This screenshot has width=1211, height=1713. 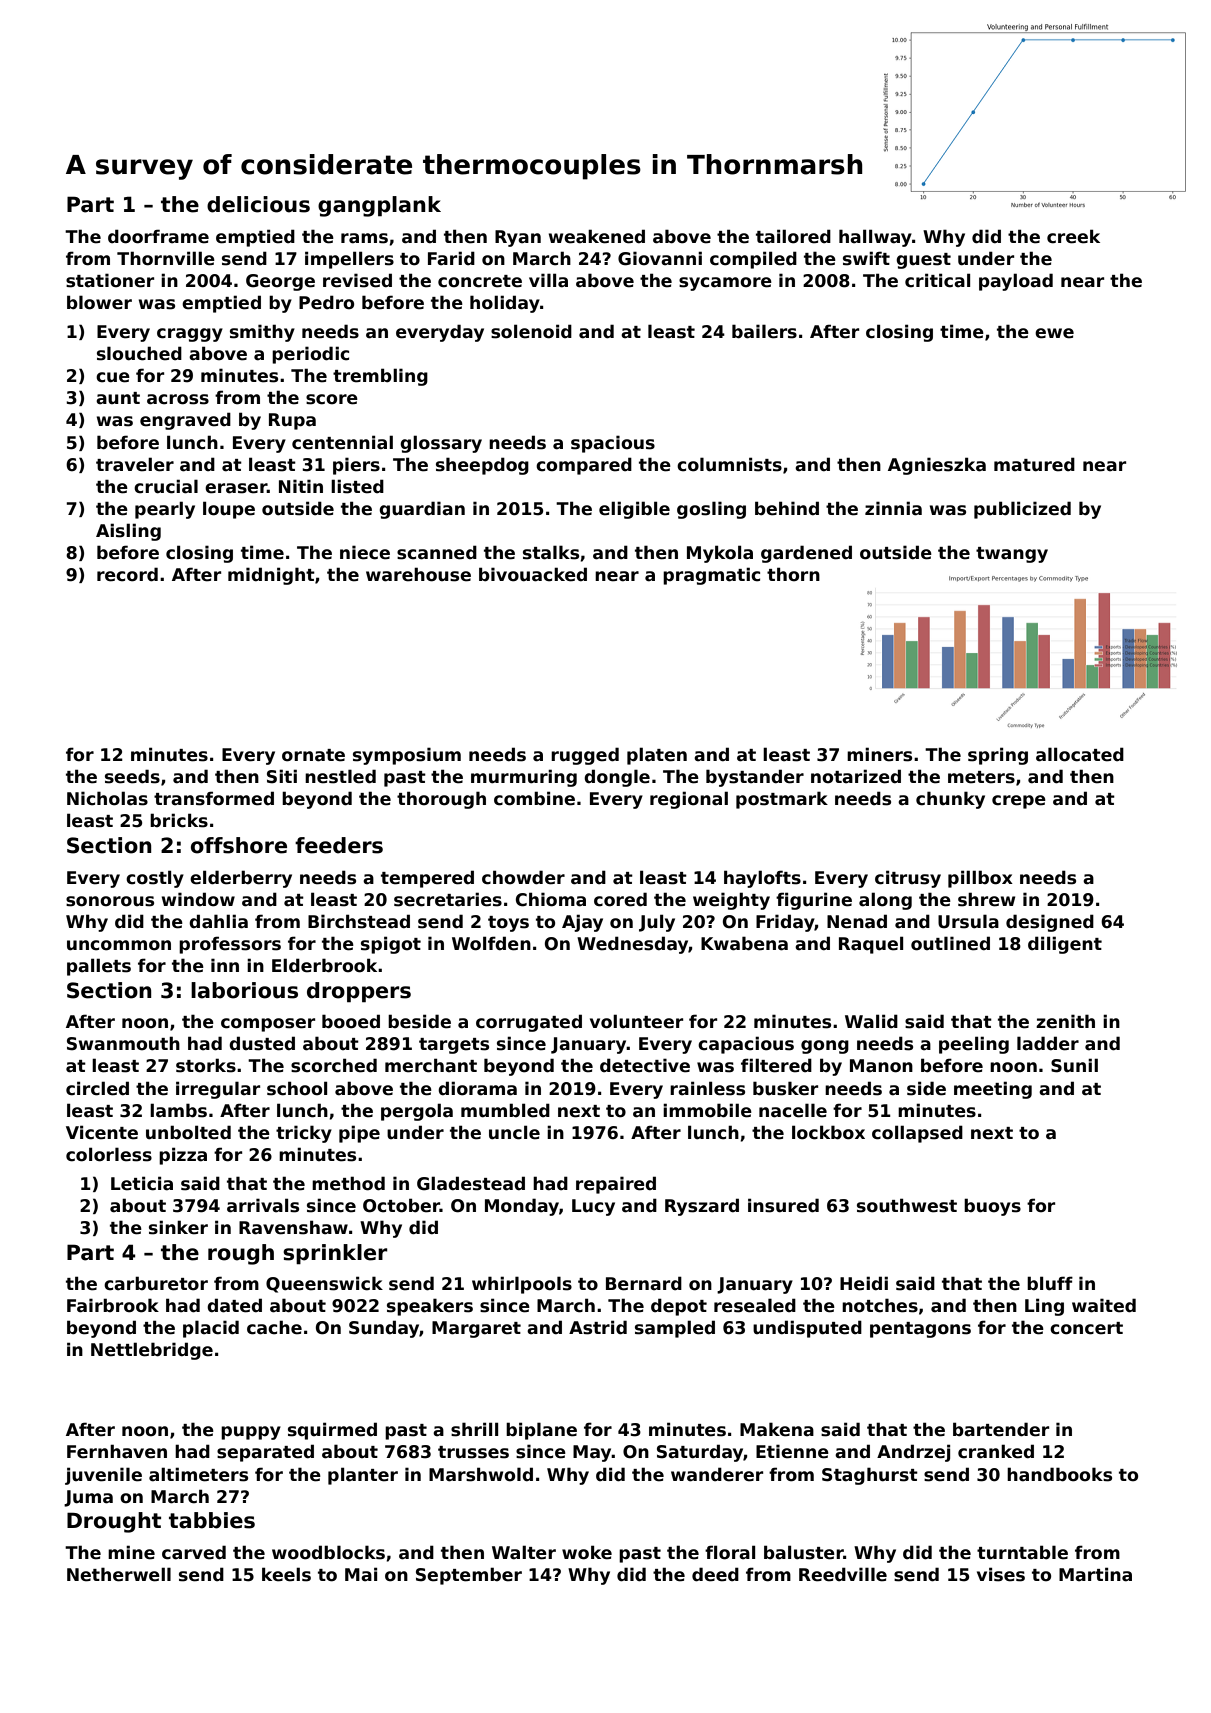 What do you see at coordinates (1050, 1283) in the screenshot?
I see `bluff` at bounding box center [1050, 1283].
